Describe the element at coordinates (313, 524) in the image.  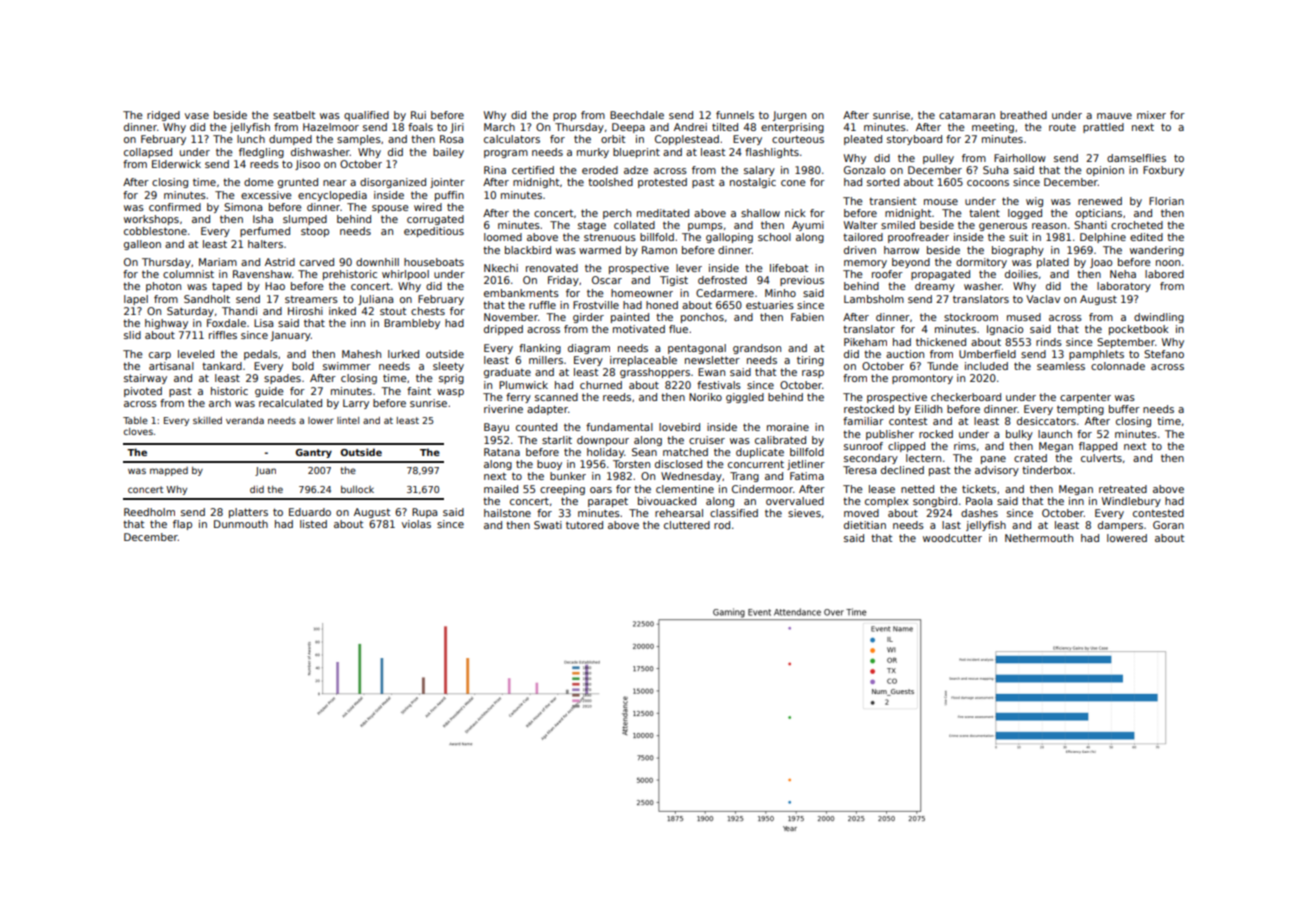
I see `listed` at that location.
